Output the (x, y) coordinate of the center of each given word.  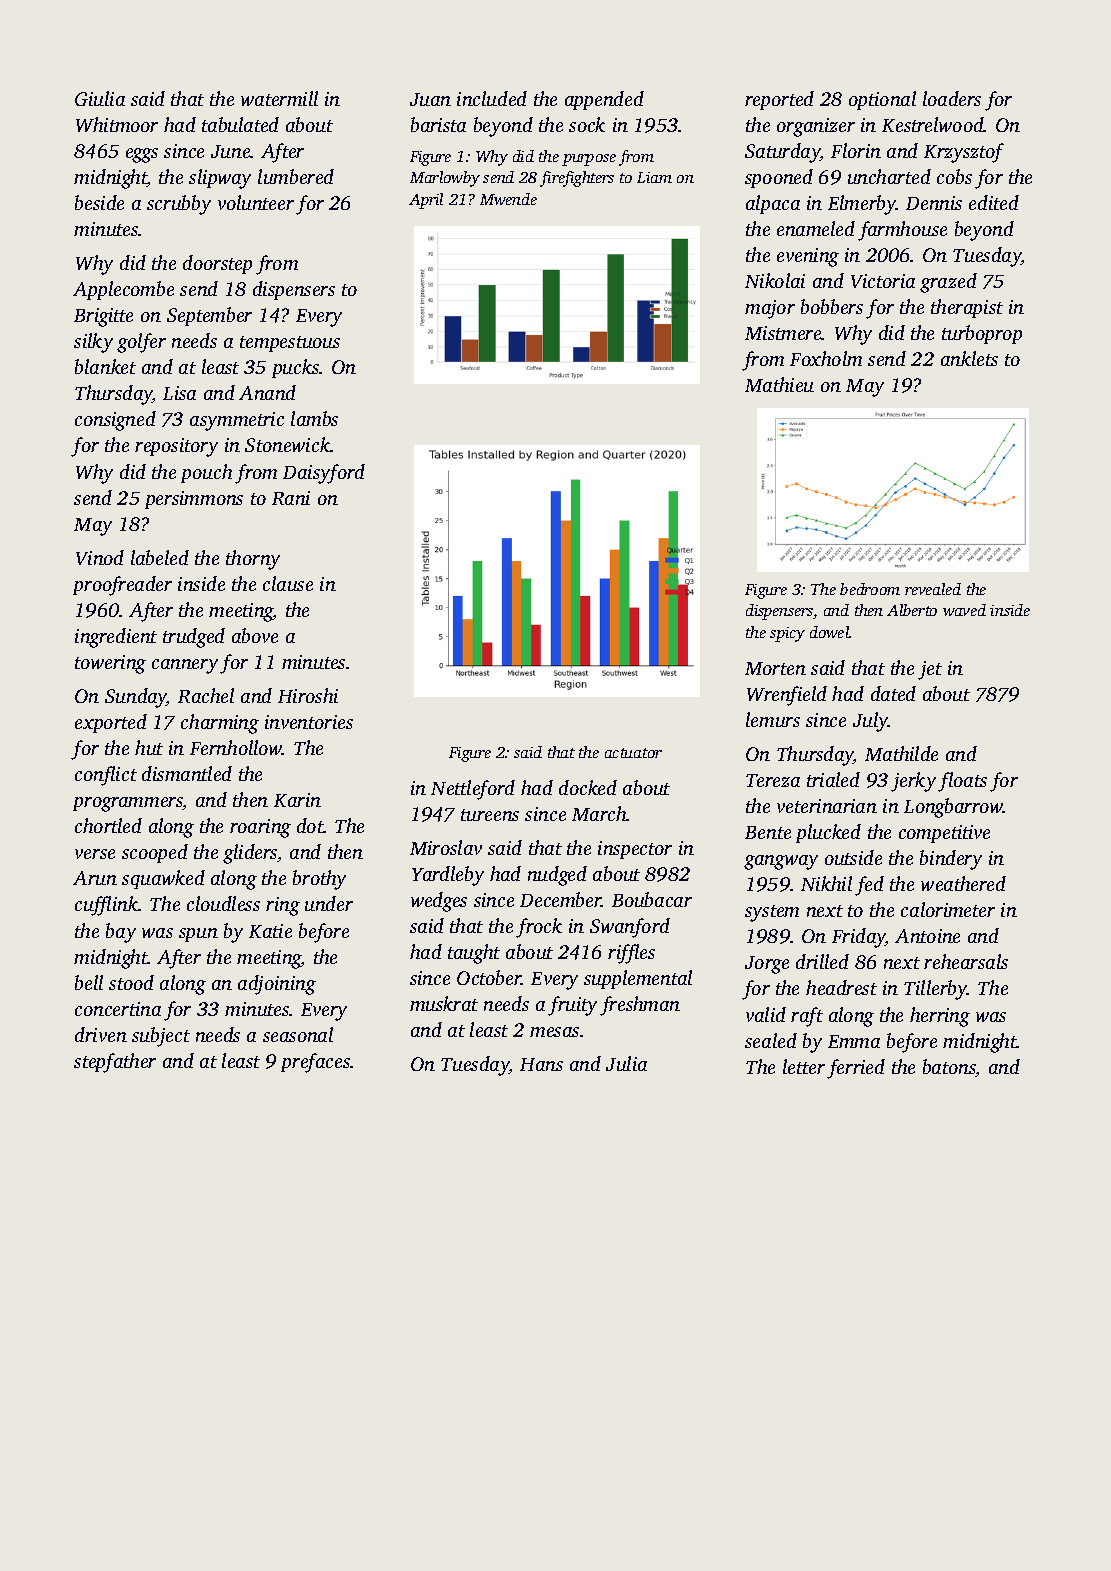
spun (198, 935)
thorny (253, 560)
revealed (933, 589)
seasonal (298, 1034)
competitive (944, 834)
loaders (952, 98)
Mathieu (779, 384)
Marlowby (445, 179)
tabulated (240, 124)
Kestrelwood (933, 124)
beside (99, 202)
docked (588, 787)
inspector (635, 850)
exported (111, 723)
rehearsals (966, 961)
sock (587, 124)
